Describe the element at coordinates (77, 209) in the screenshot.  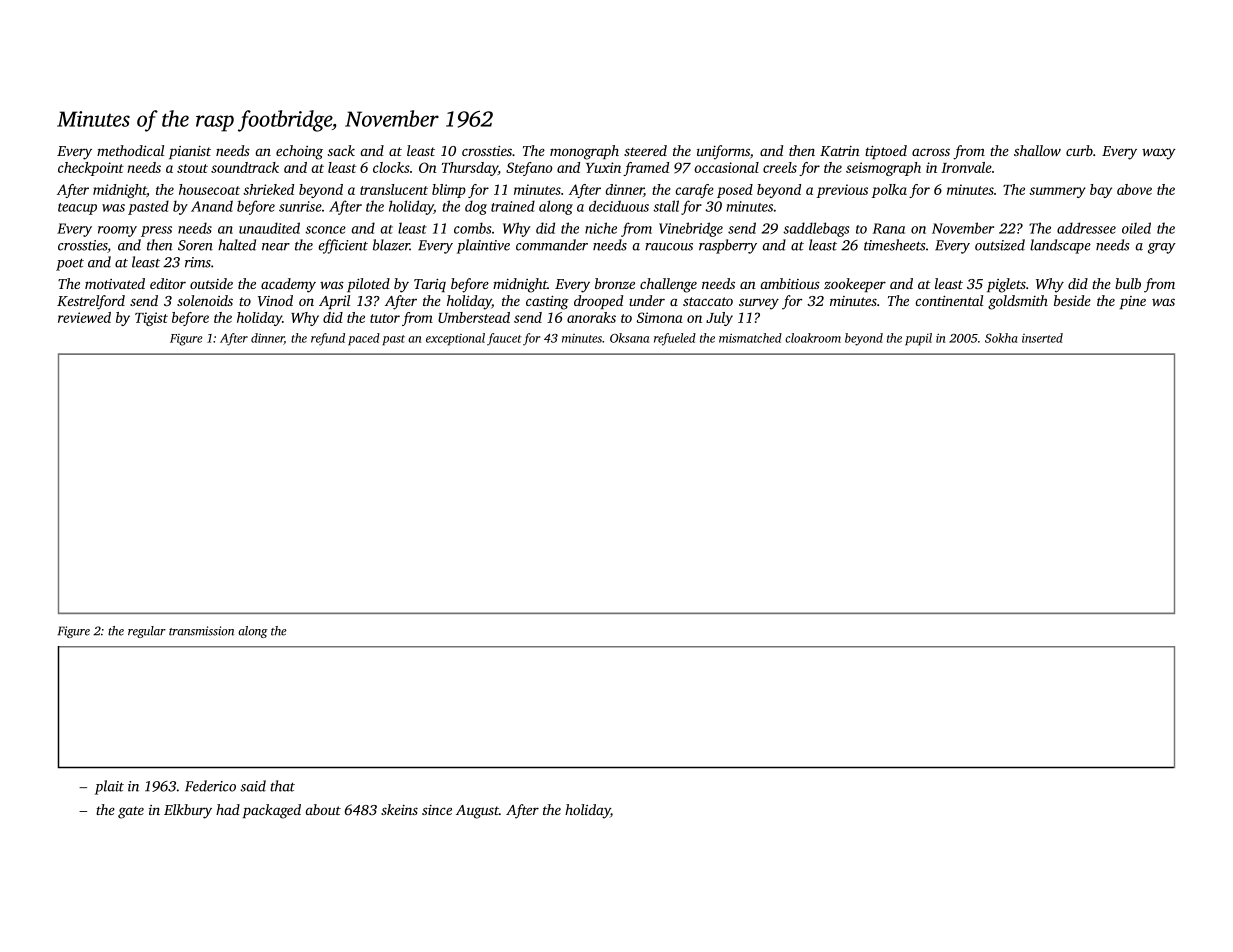
I see `teacup` at that location.
